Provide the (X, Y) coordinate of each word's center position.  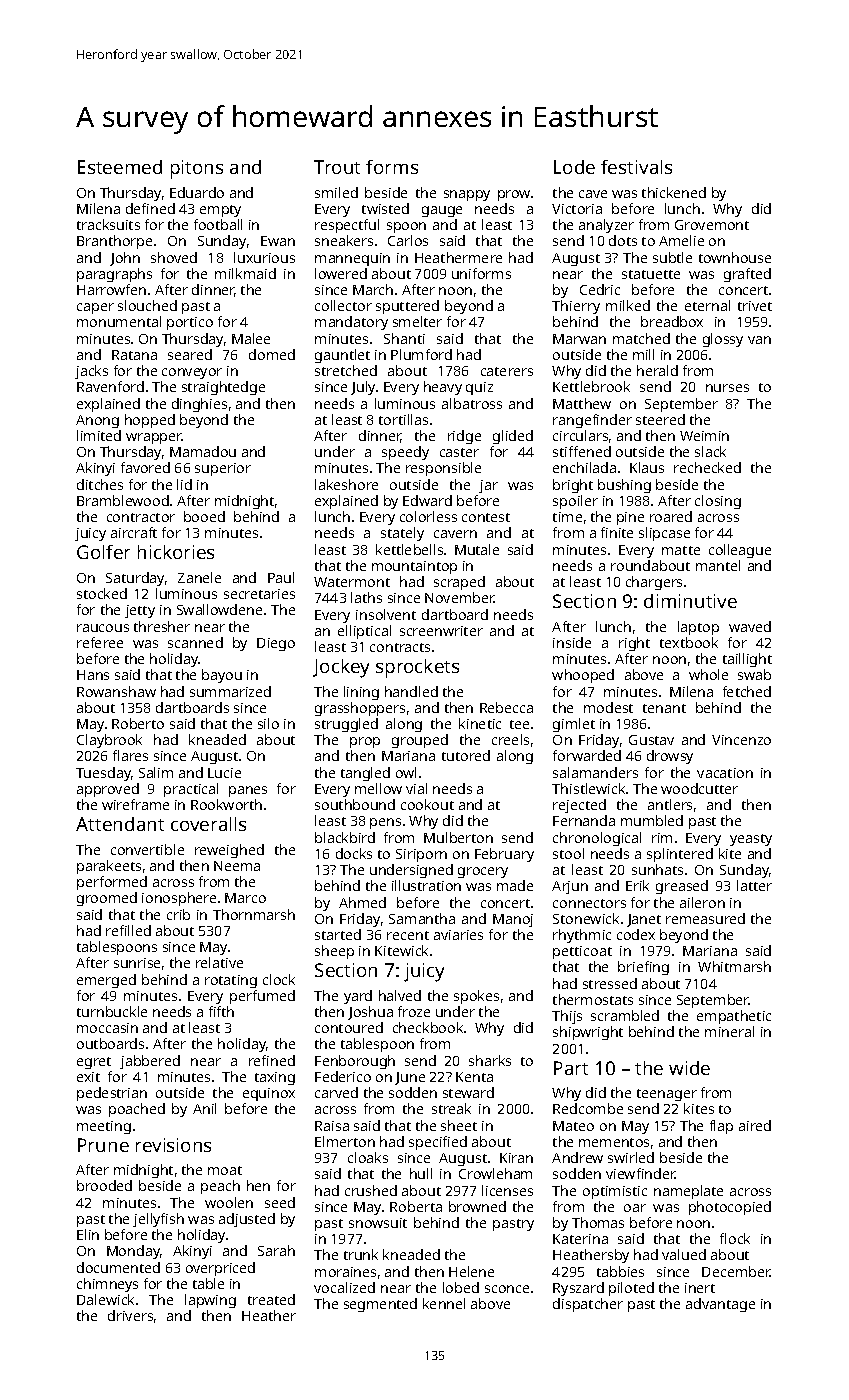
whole (708, 674)
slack (710, 451)
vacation (725, 773)
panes (248, 791)
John (125, 259)
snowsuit (378, 1223)
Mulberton (458, 837)
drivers (130, 1315)
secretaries (259, 594)
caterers (507, 371)
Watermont (352, 582)
